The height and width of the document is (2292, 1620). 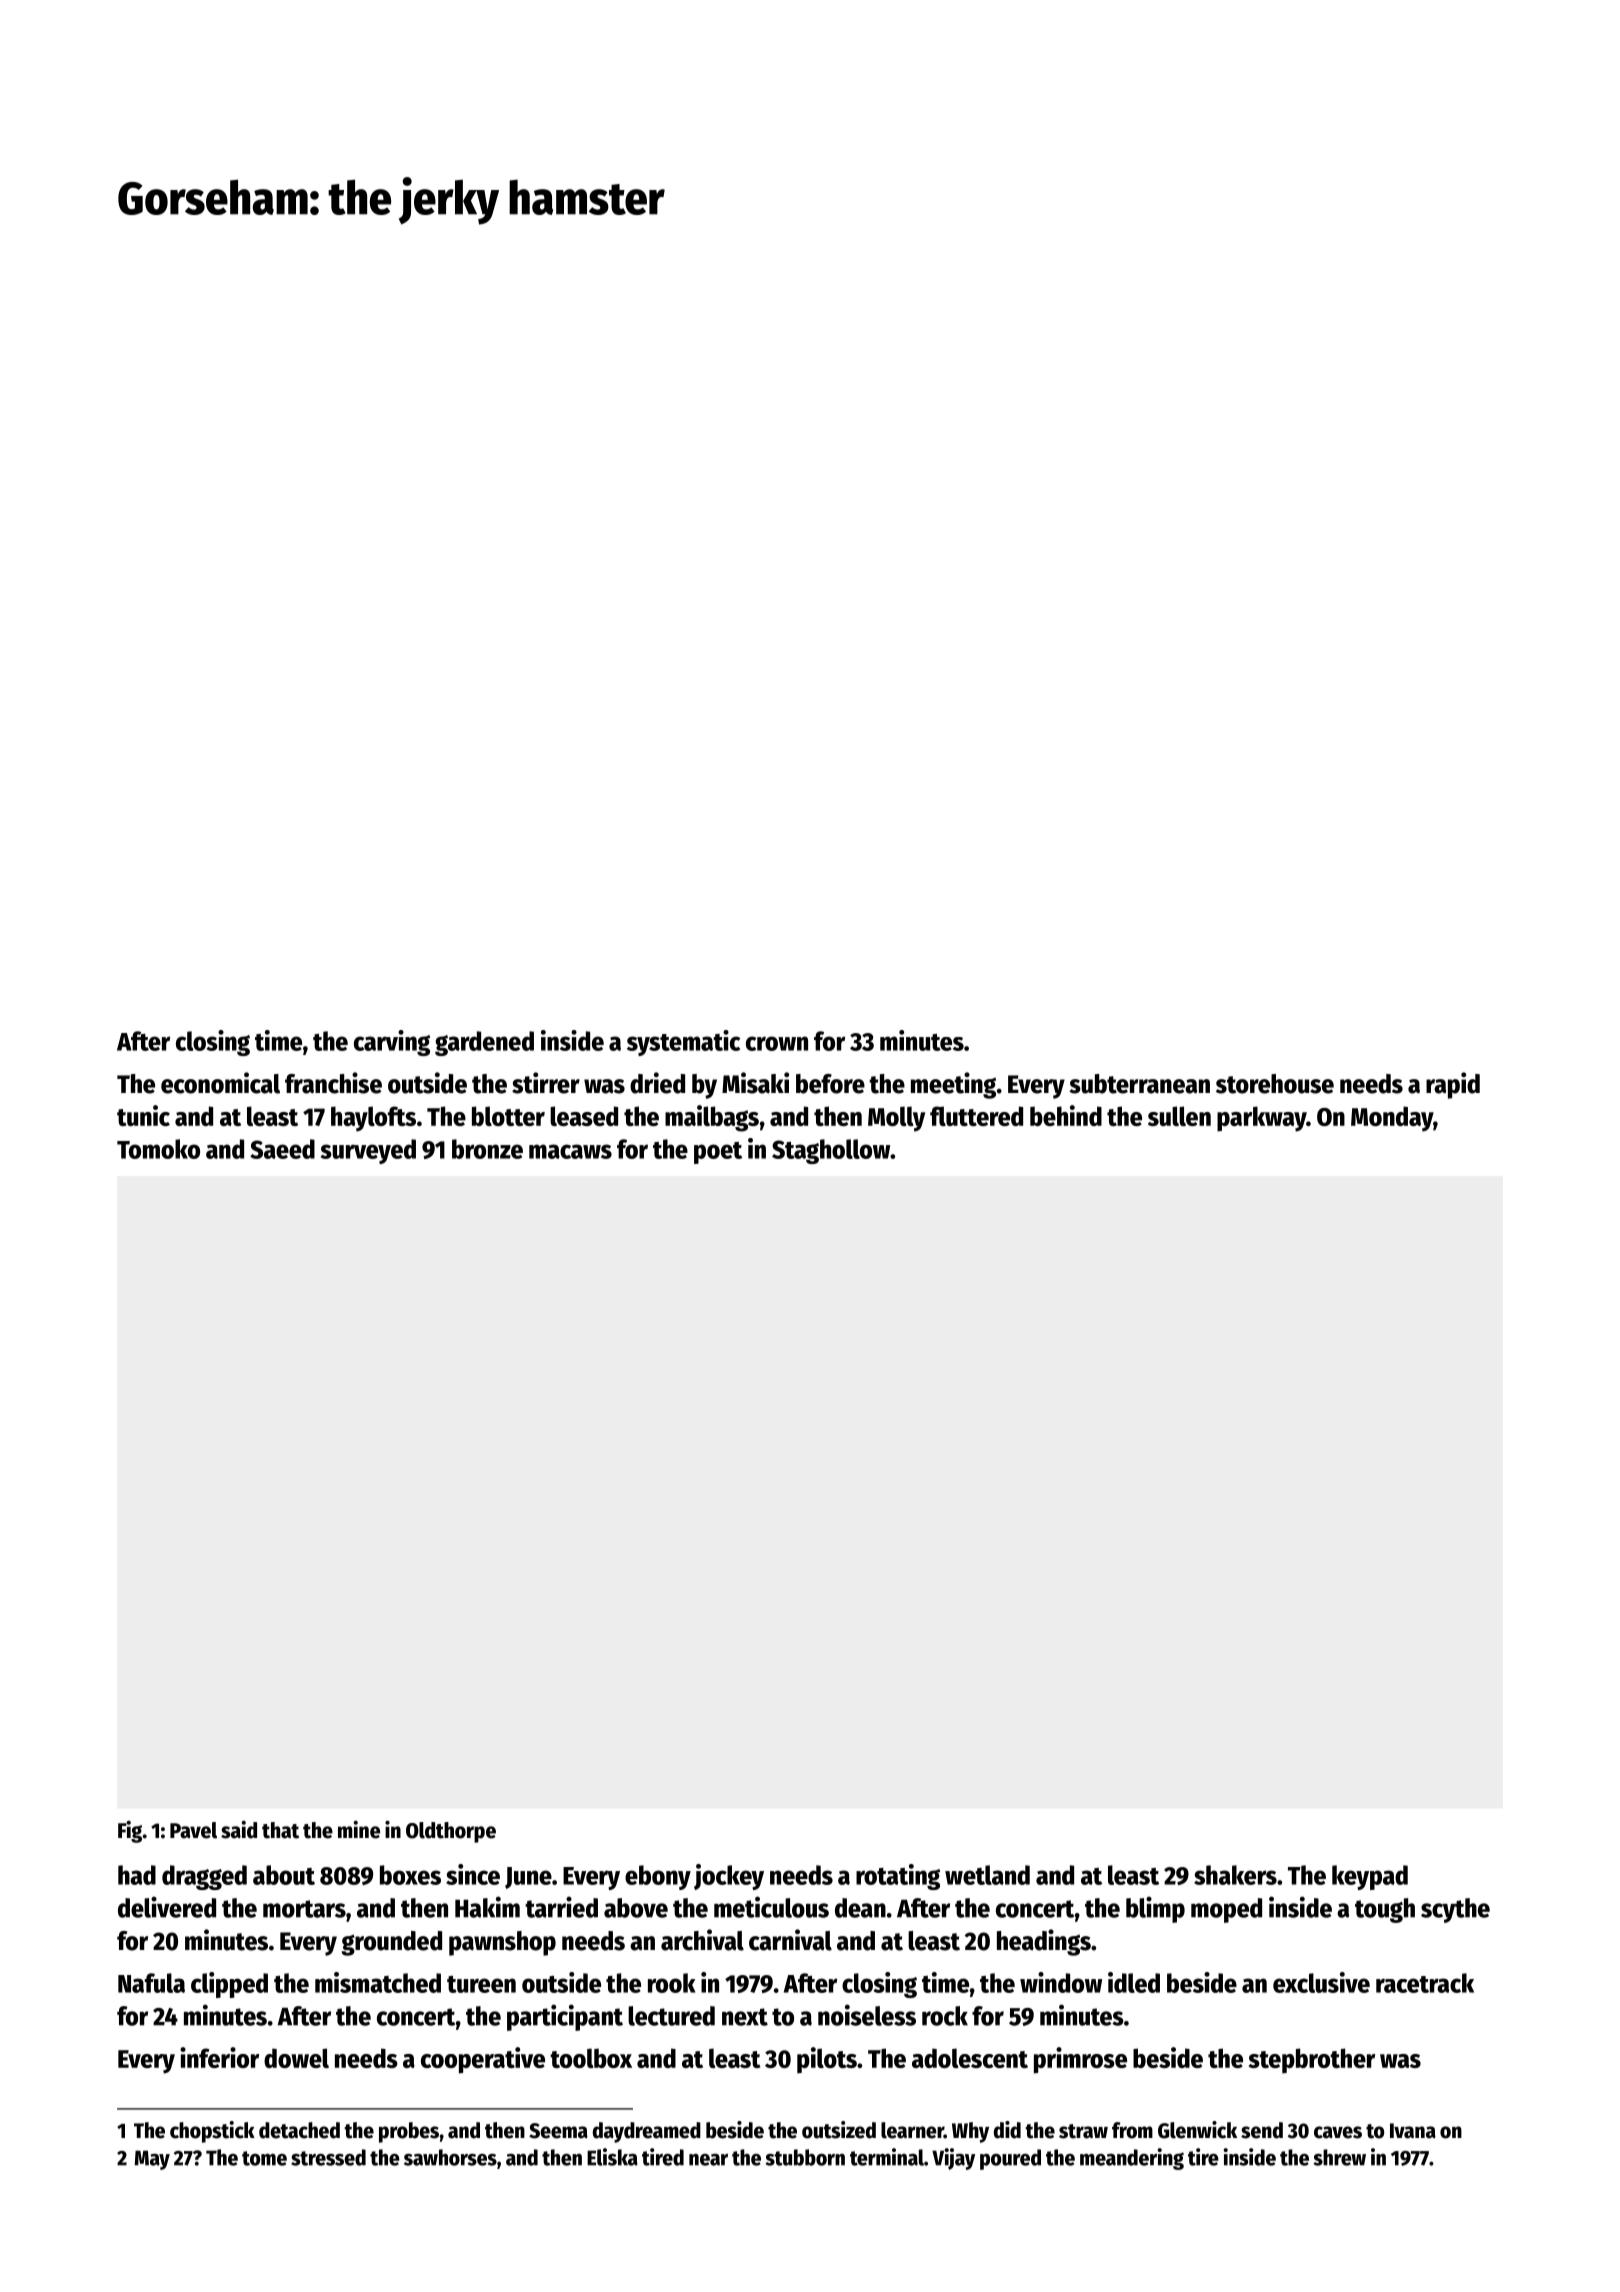 What do you see at coordinates (718, 1153) in the document?
I see `poet` at bounding box center [718, 1153].
